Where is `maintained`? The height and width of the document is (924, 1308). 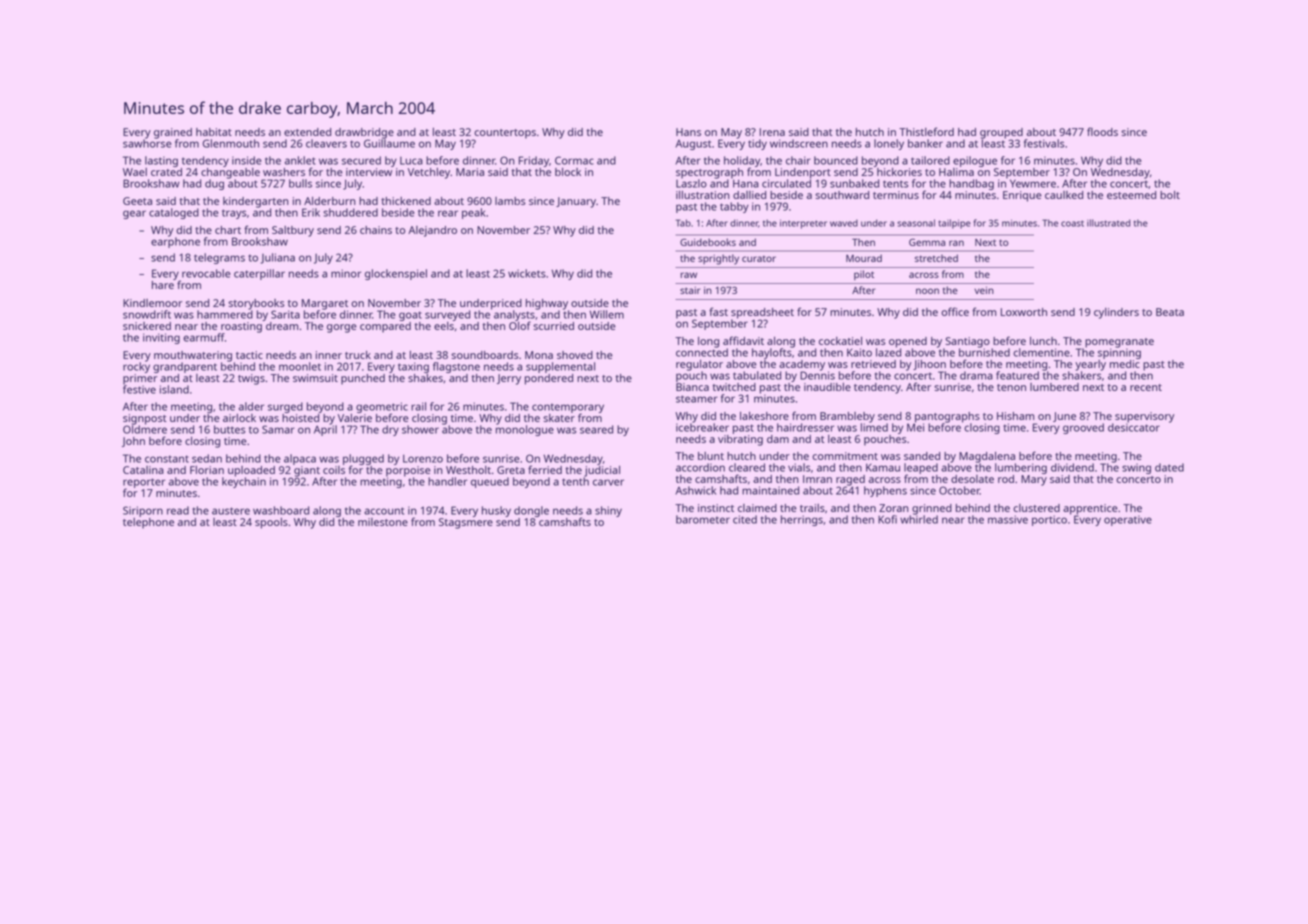 maintained is located at coordinates (770, 490).
